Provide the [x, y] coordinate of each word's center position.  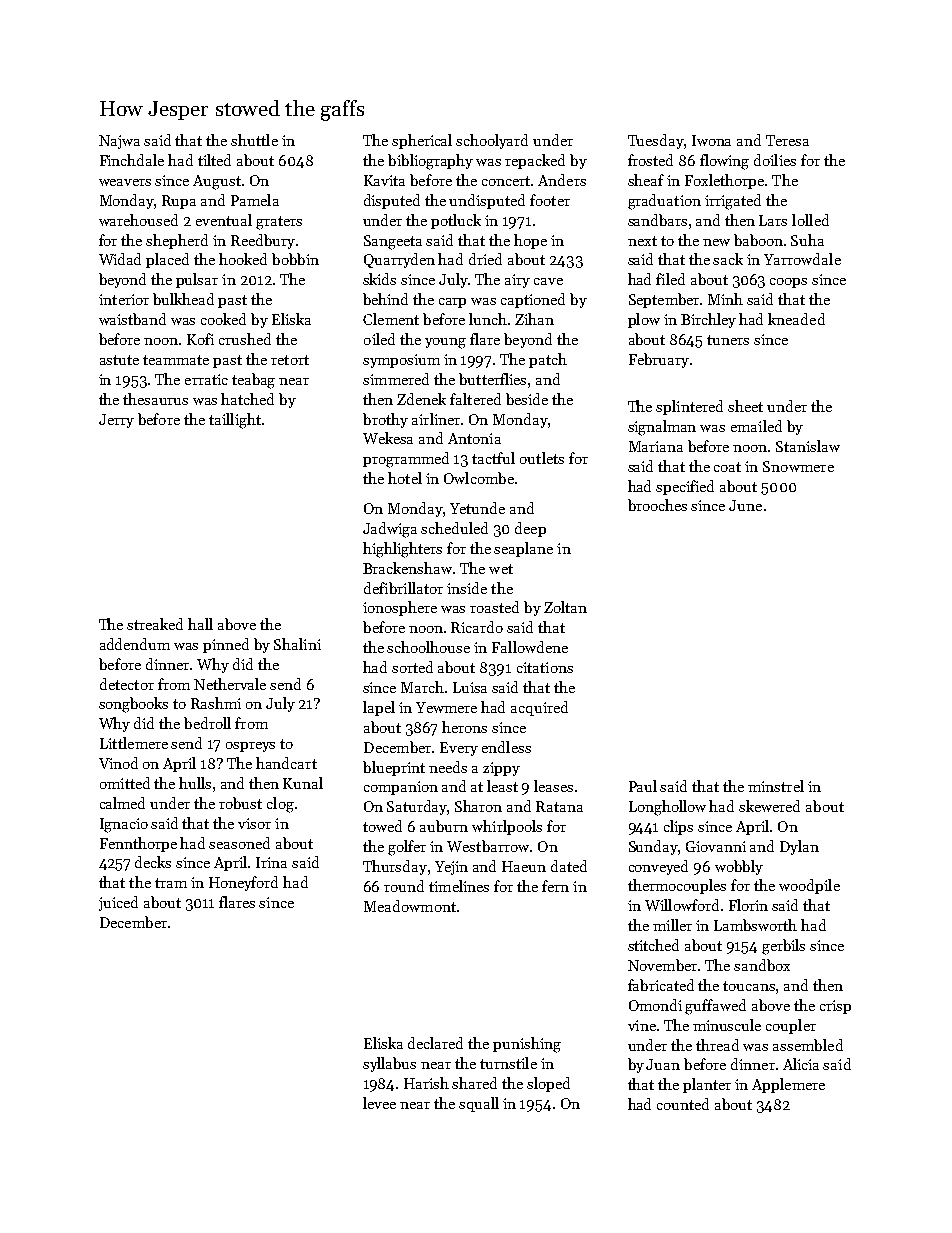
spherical [422, 141]
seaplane [523, 549]
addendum [135, 644]
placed [167, 260]
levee [379, 1103]
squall [479, 1104]
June [745, 505]
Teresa [787, 140]
